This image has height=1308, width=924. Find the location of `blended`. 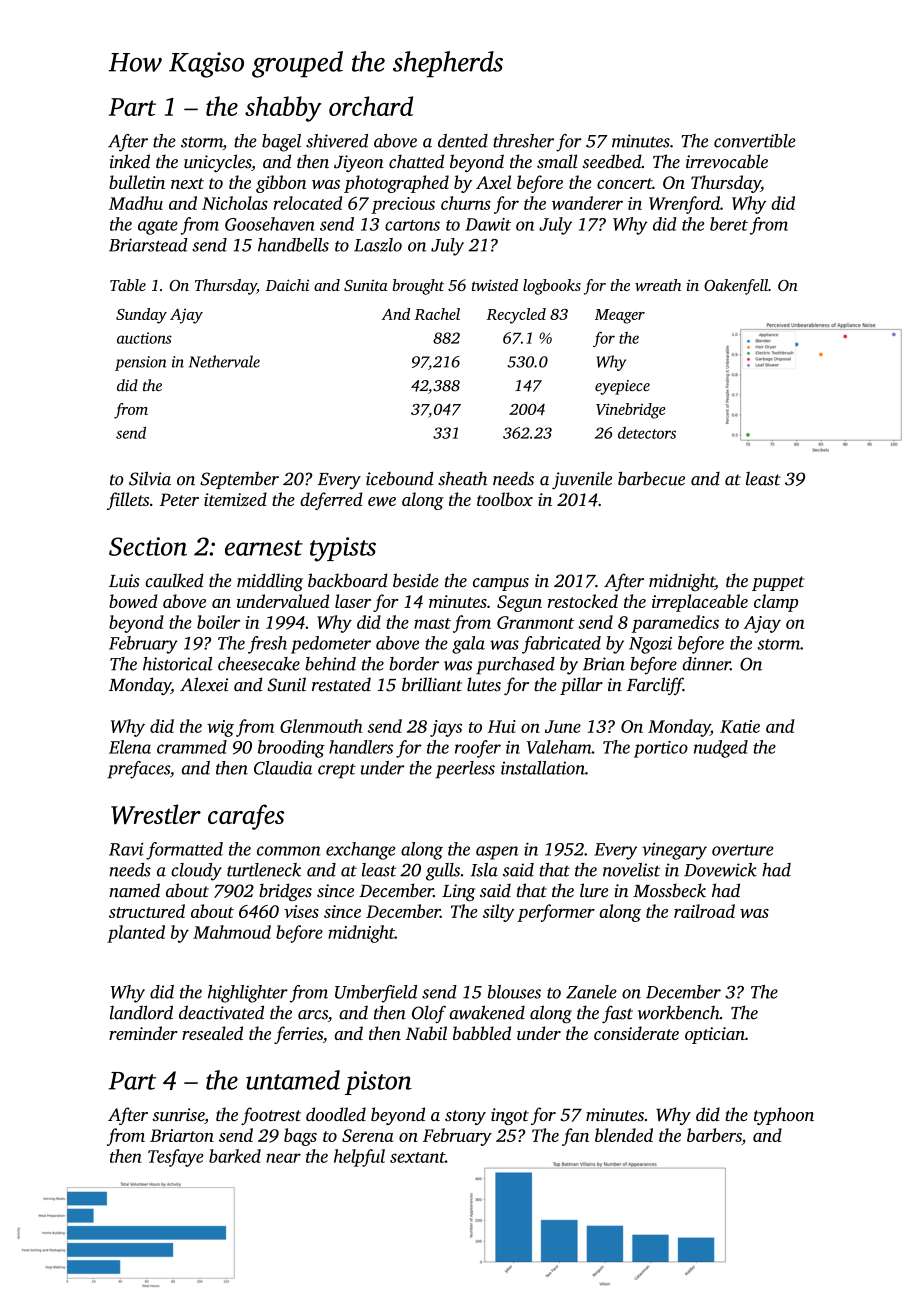

blended is located at coordinates (624, 1135).
